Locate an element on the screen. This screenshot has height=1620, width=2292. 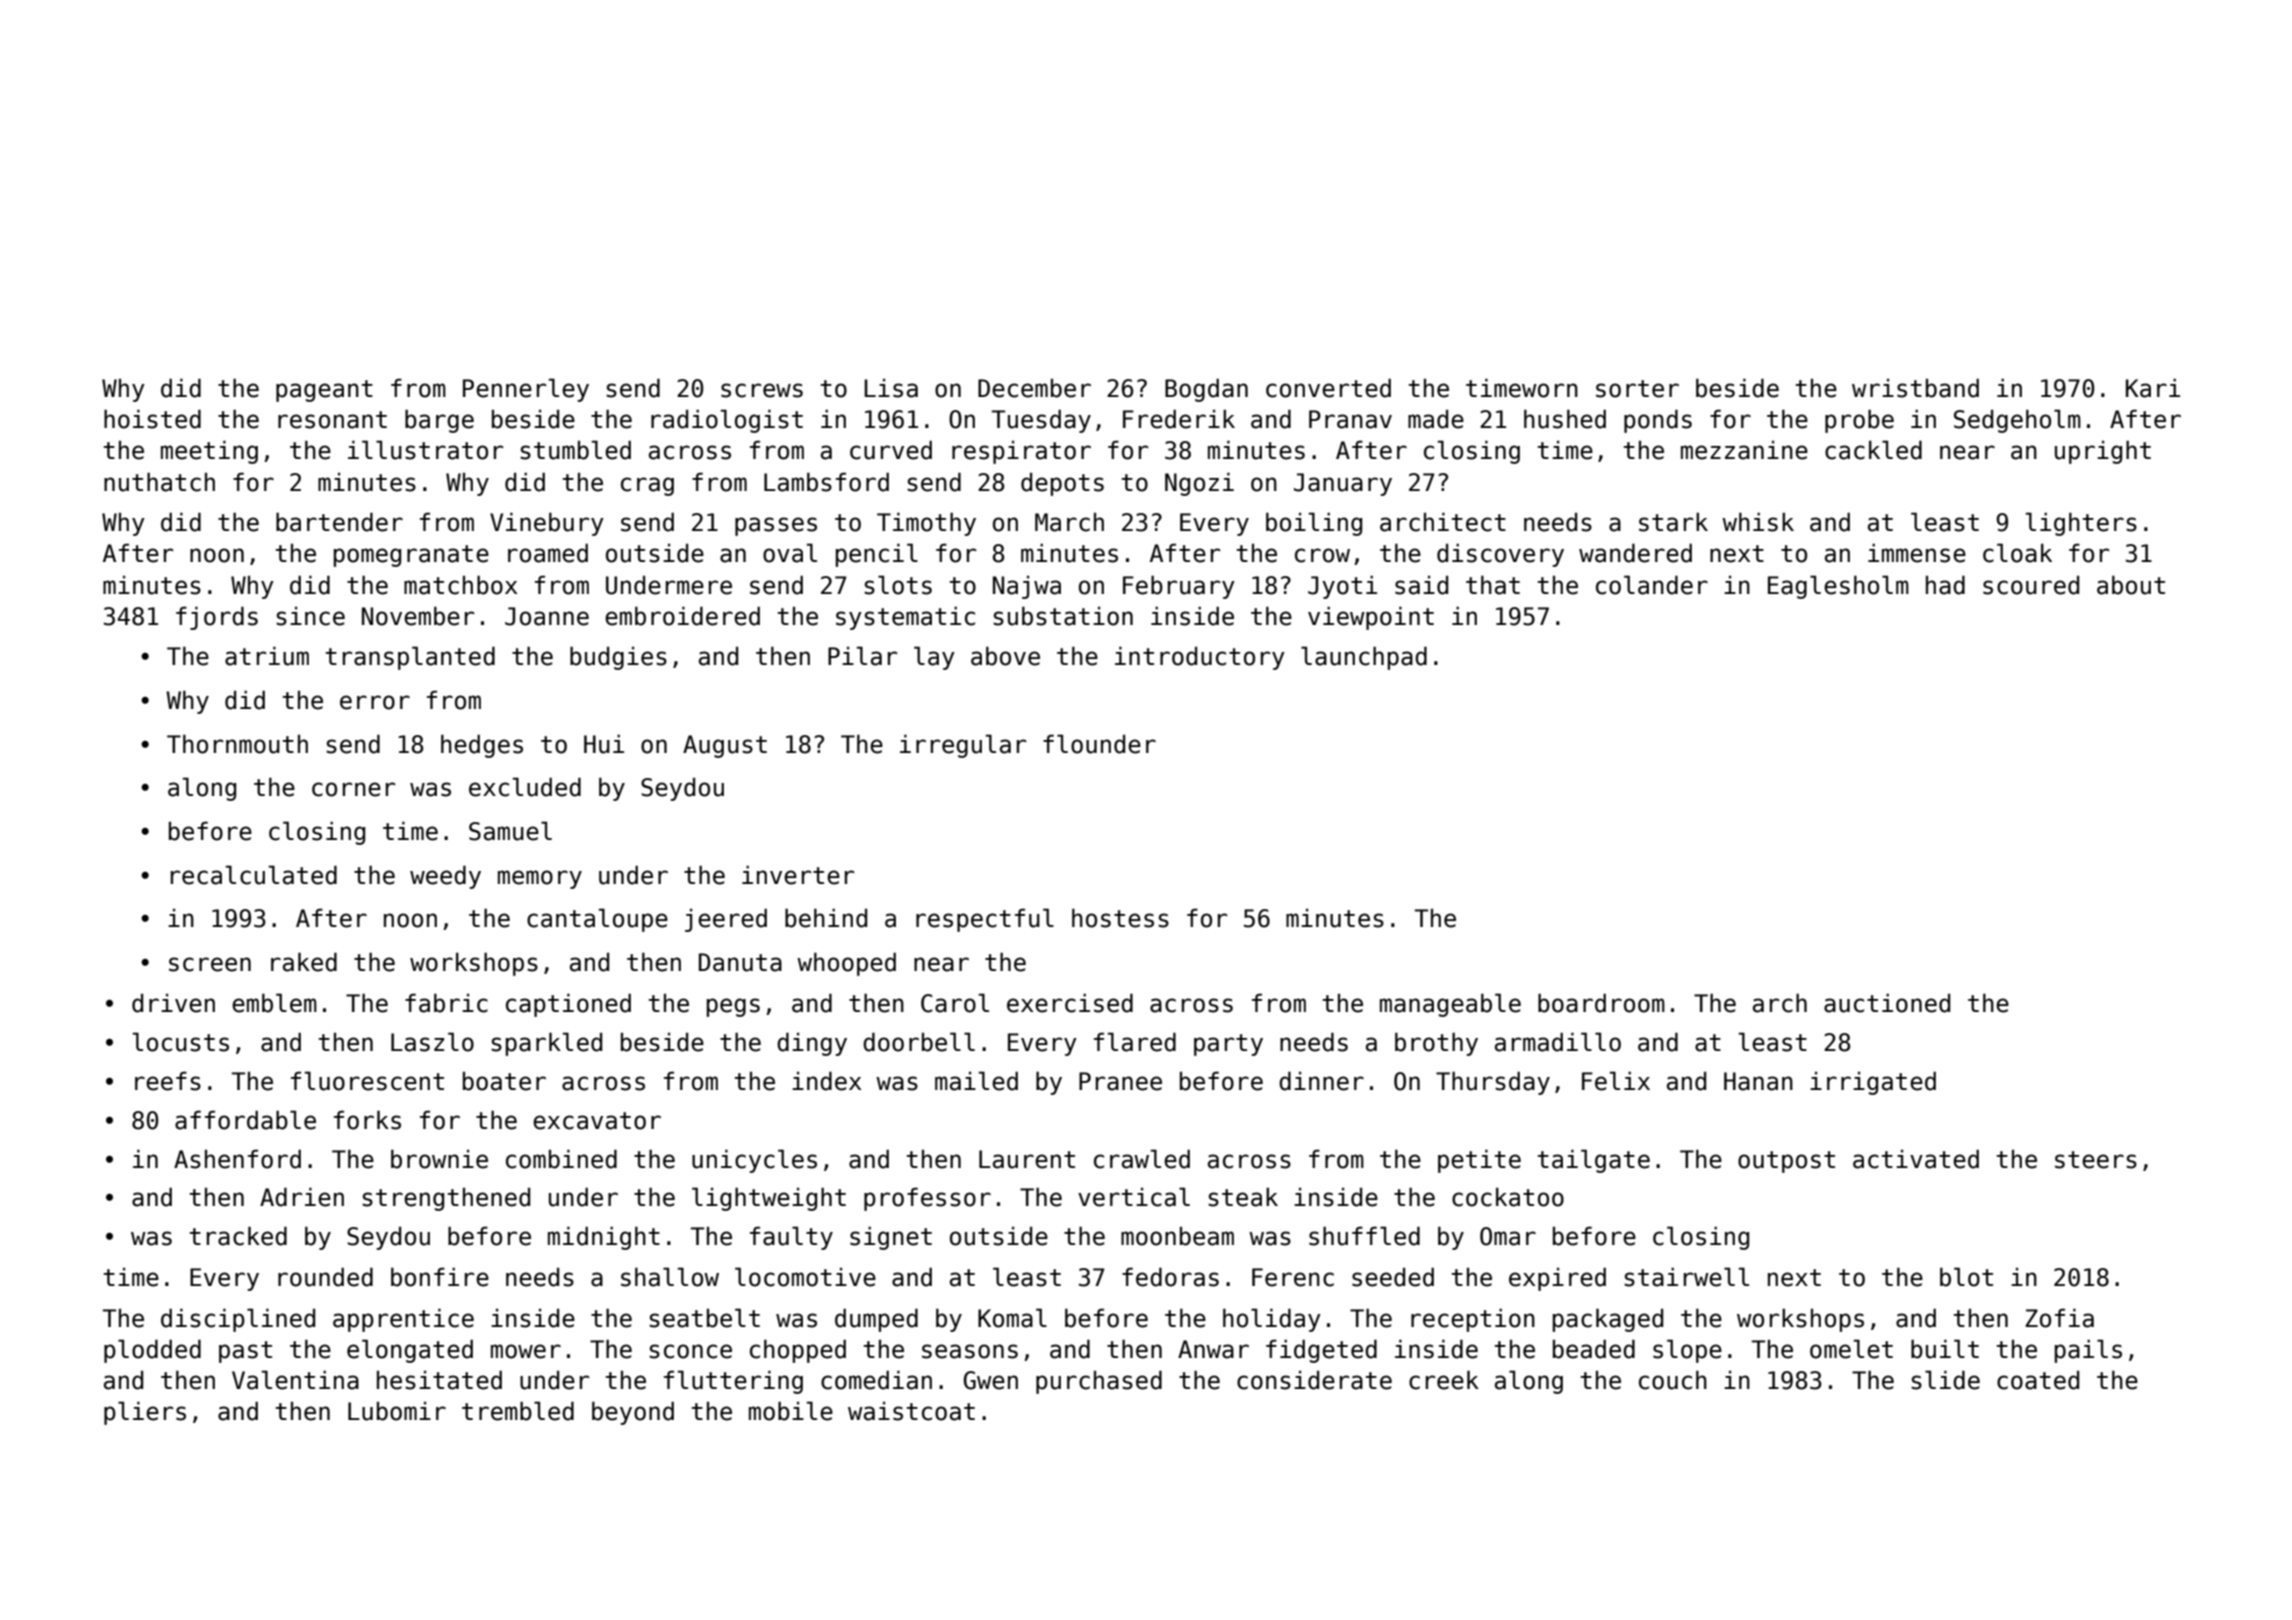
irregular is located at coordinates (963, 746).
